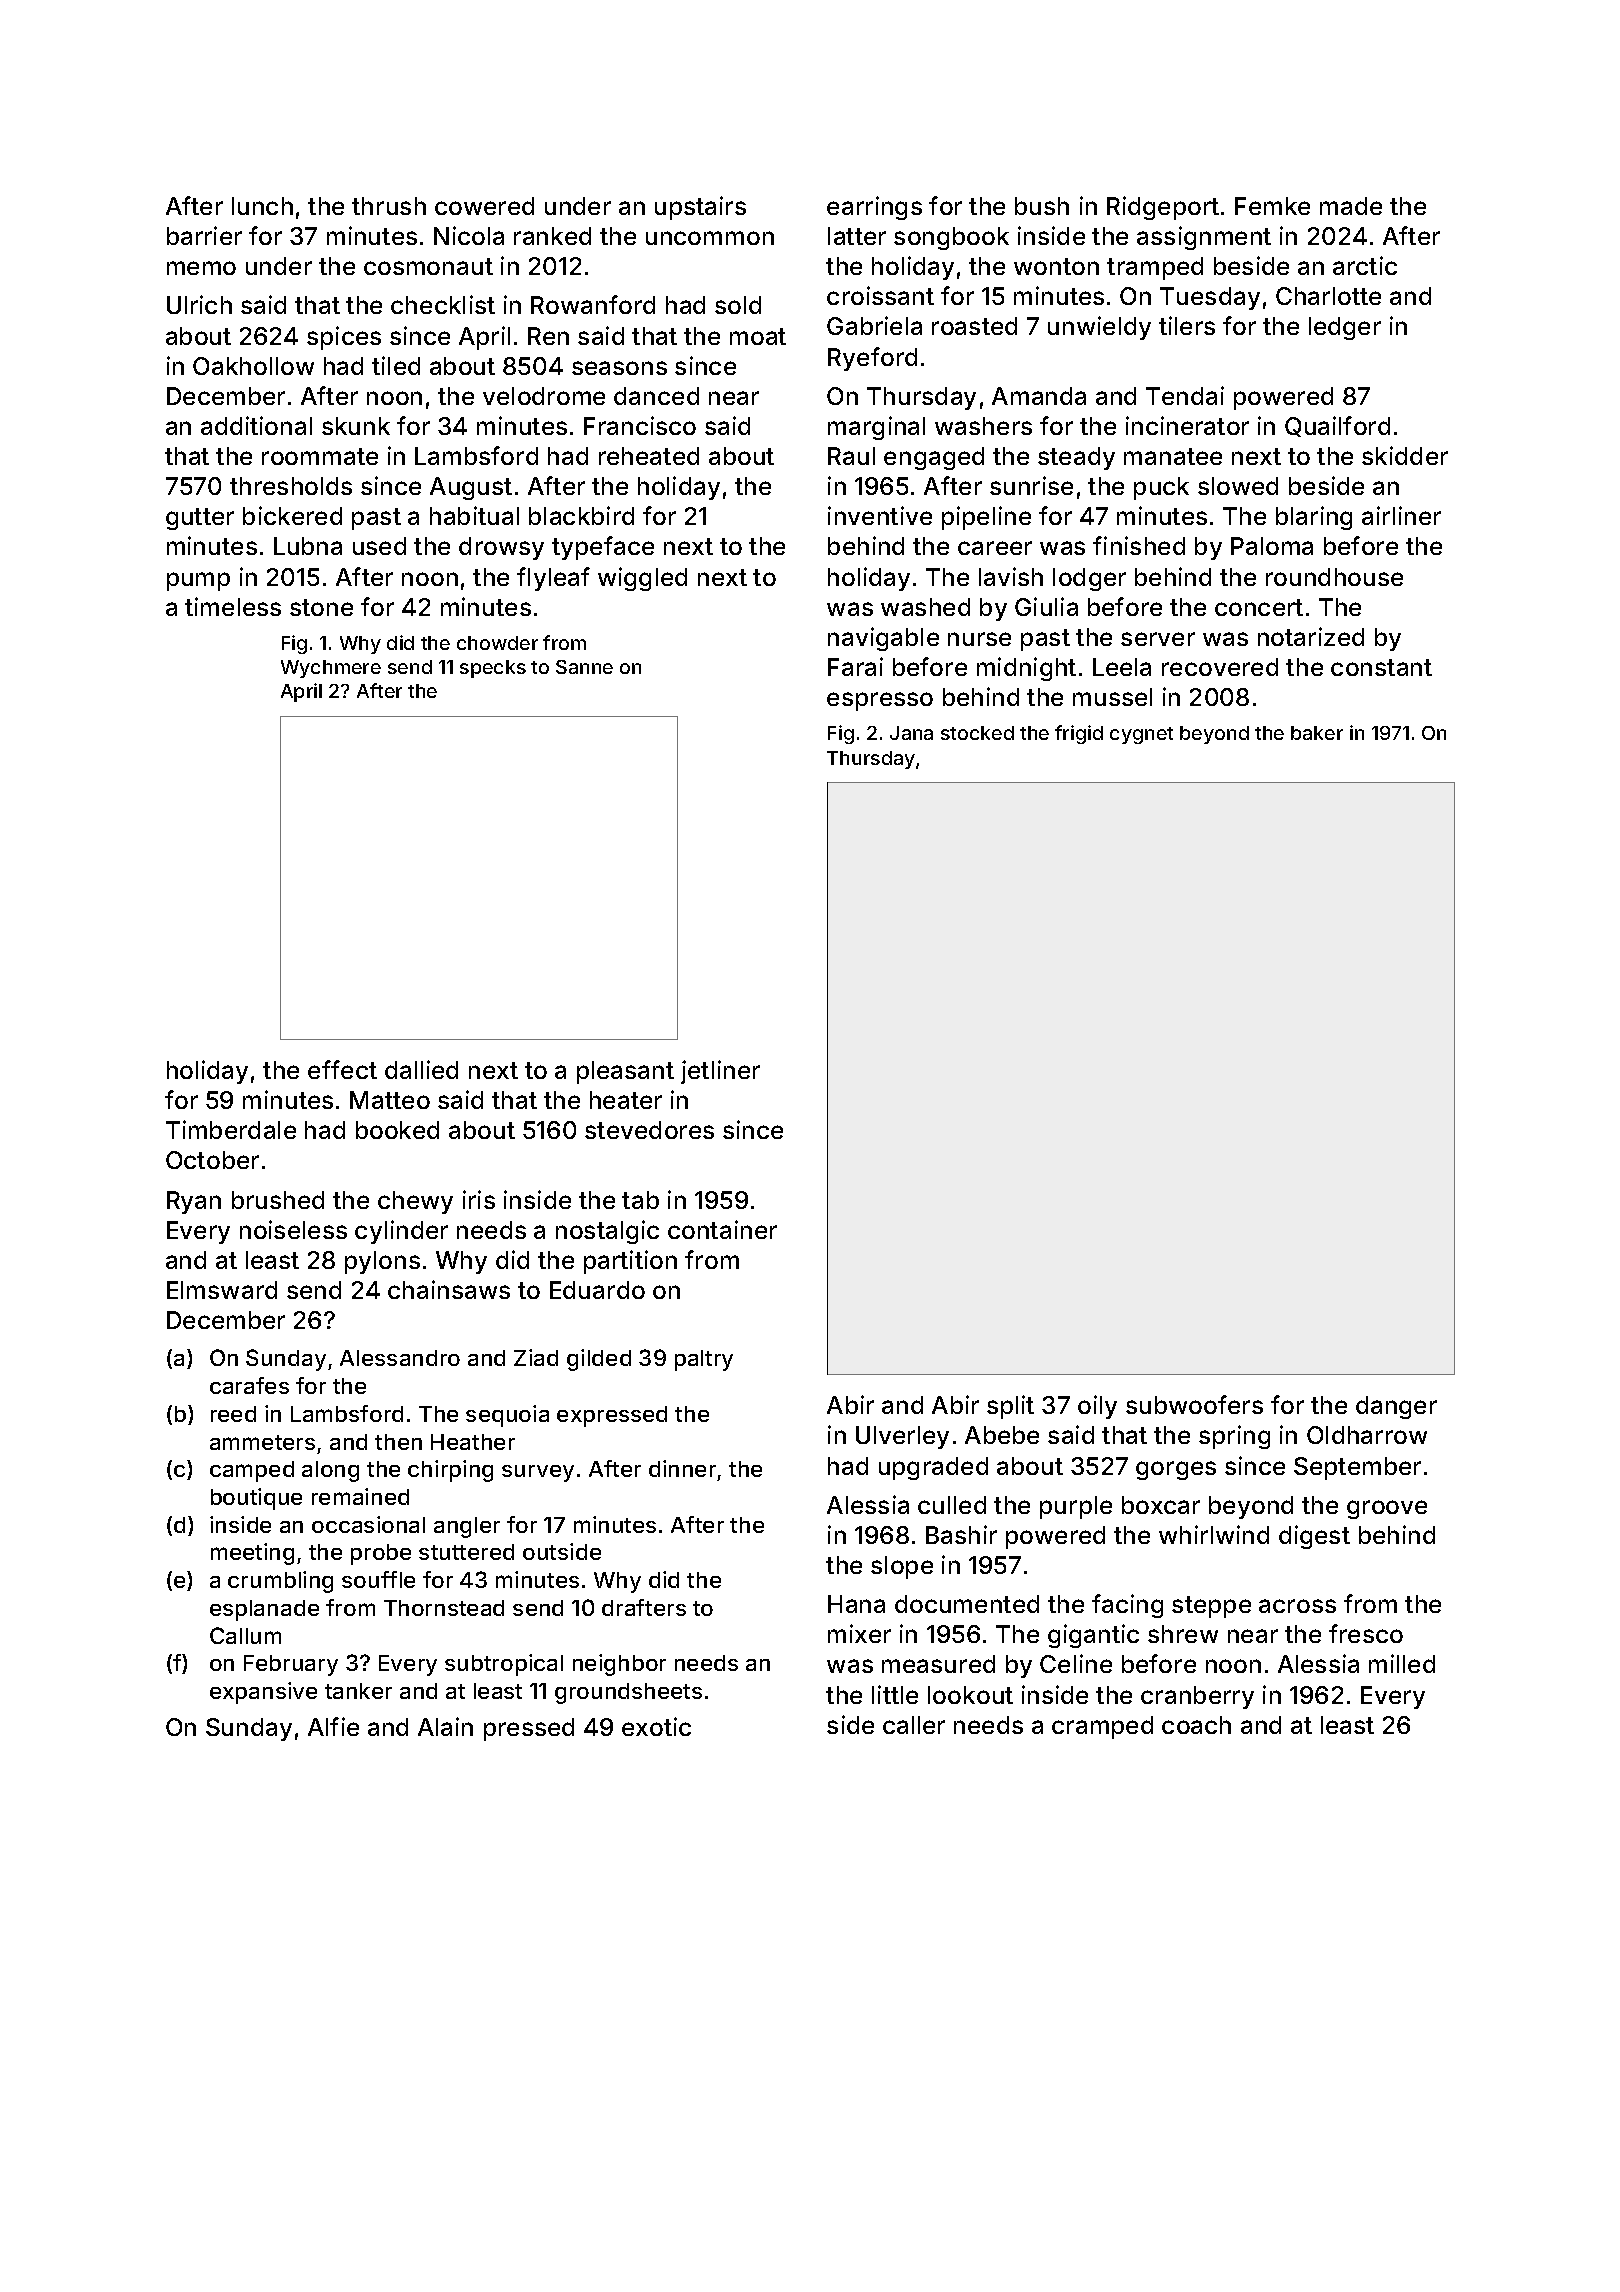 This document has height=2292, width=1620. I want to click on Alfie, so click(333, 1726).
